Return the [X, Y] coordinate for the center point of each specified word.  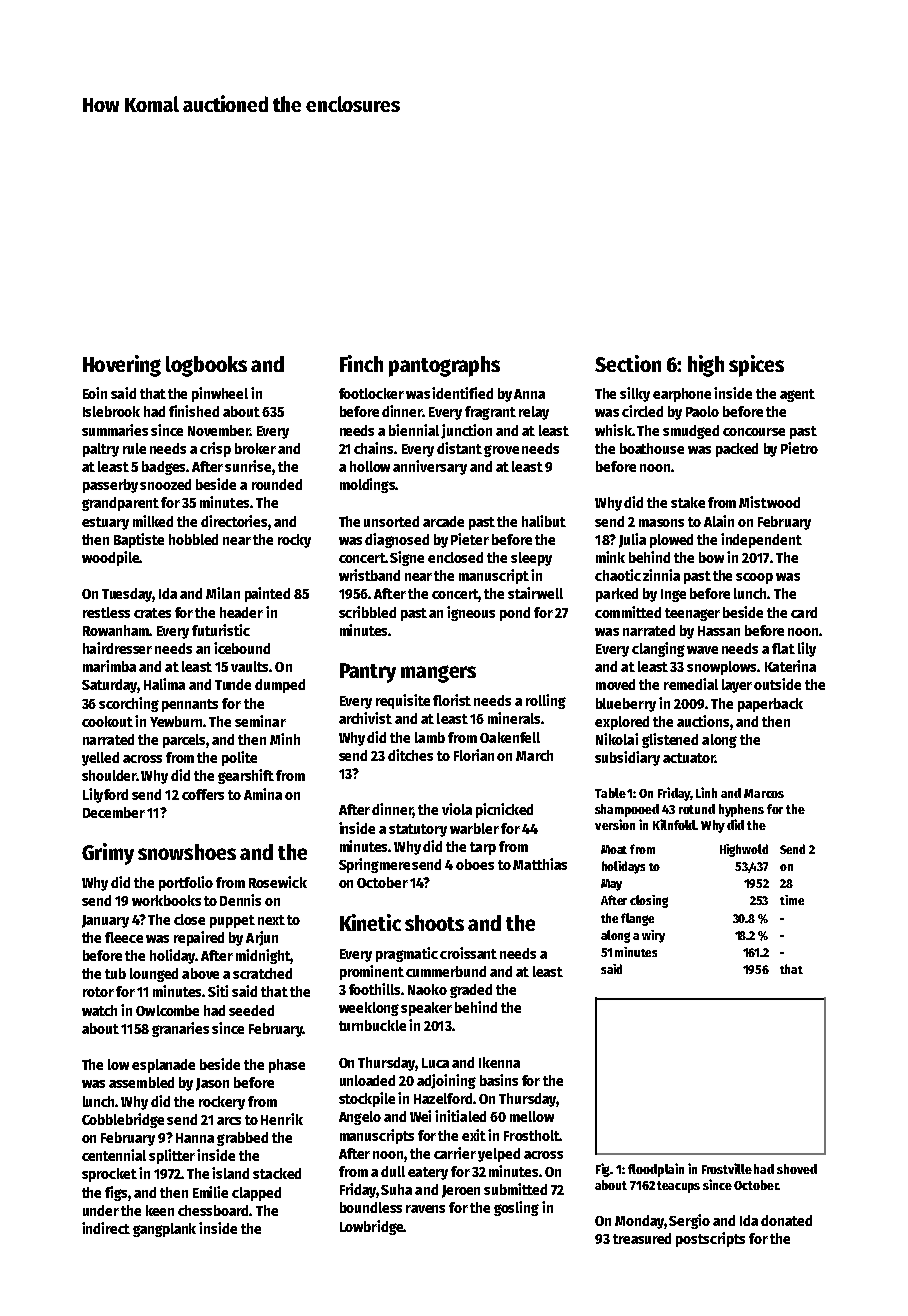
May [611, 885]
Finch [361, 363]
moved [615, 684]
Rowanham [116, 630]
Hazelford [443, 1098]
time [792, 900]
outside [777, 684]
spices [756, 366]
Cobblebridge [123, 1120]
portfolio [186, 883]
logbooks [206, 366]
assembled [141, 1082]
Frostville [727, 1168]
